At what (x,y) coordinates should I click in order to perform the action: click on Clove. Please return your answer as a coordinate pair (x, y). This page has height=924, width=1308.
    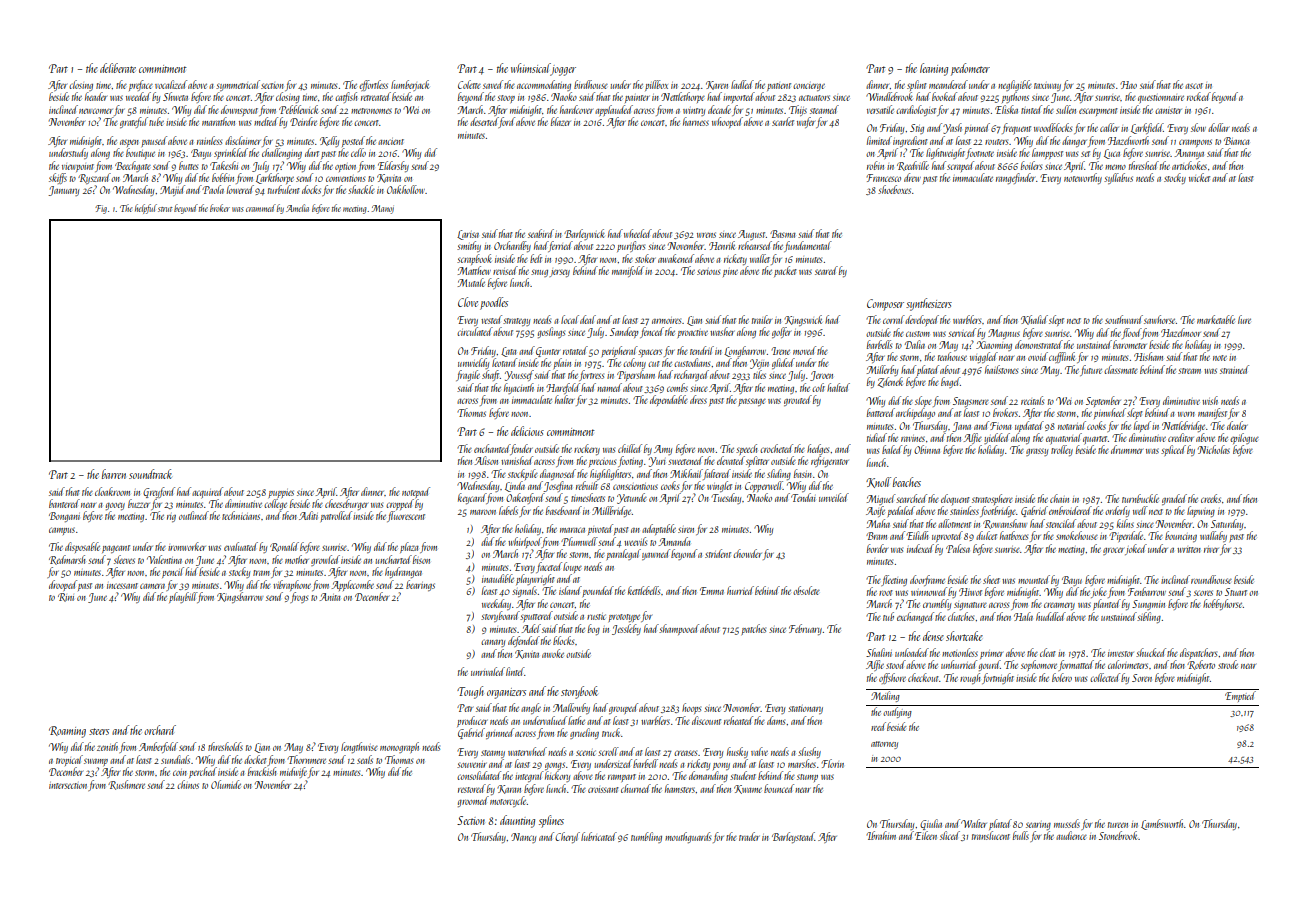
    Looking at the image, I should click on (468, 302).
